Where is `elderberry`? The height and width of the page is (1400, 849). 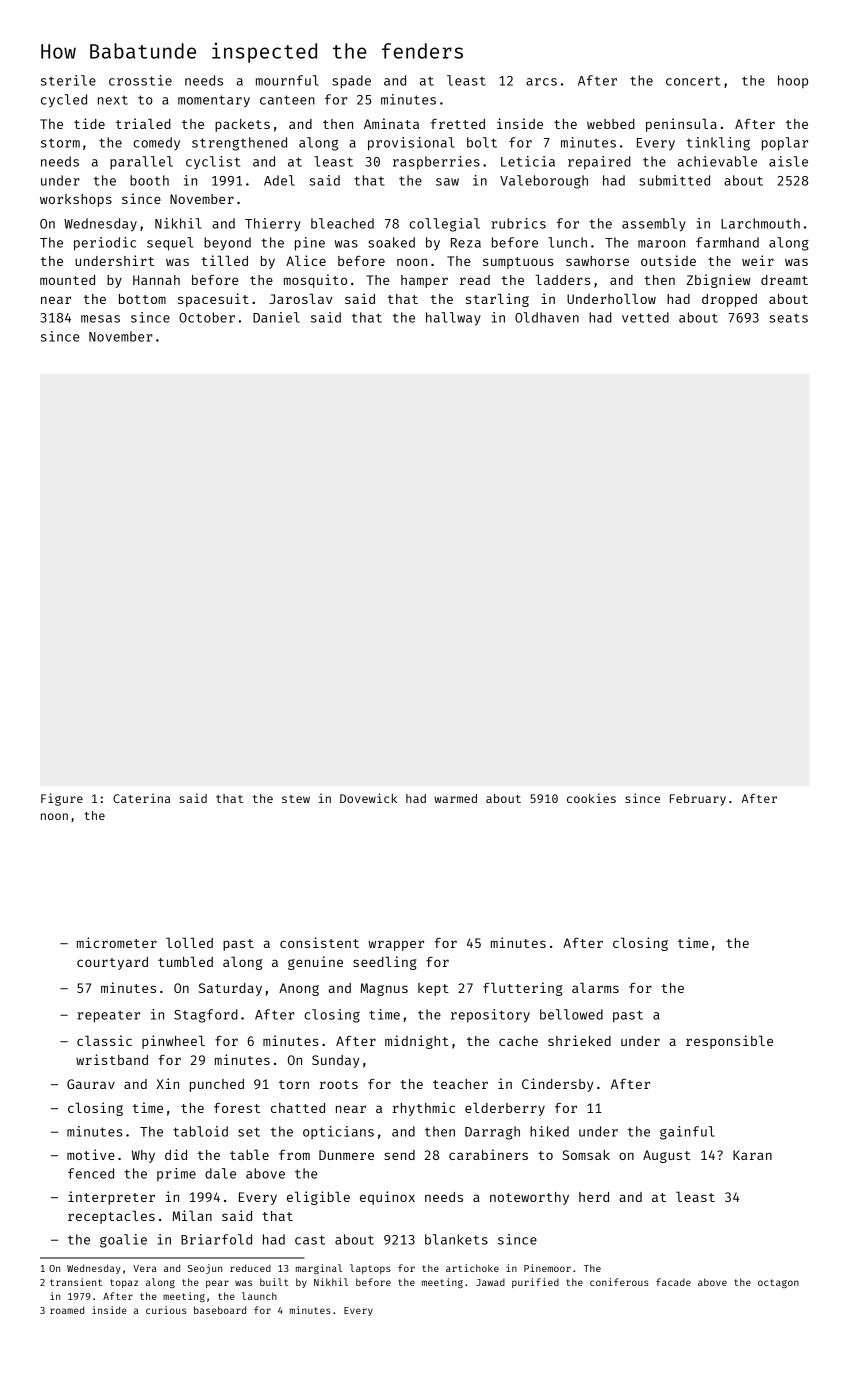
elderberry is located at coordinates (505, 1109).
